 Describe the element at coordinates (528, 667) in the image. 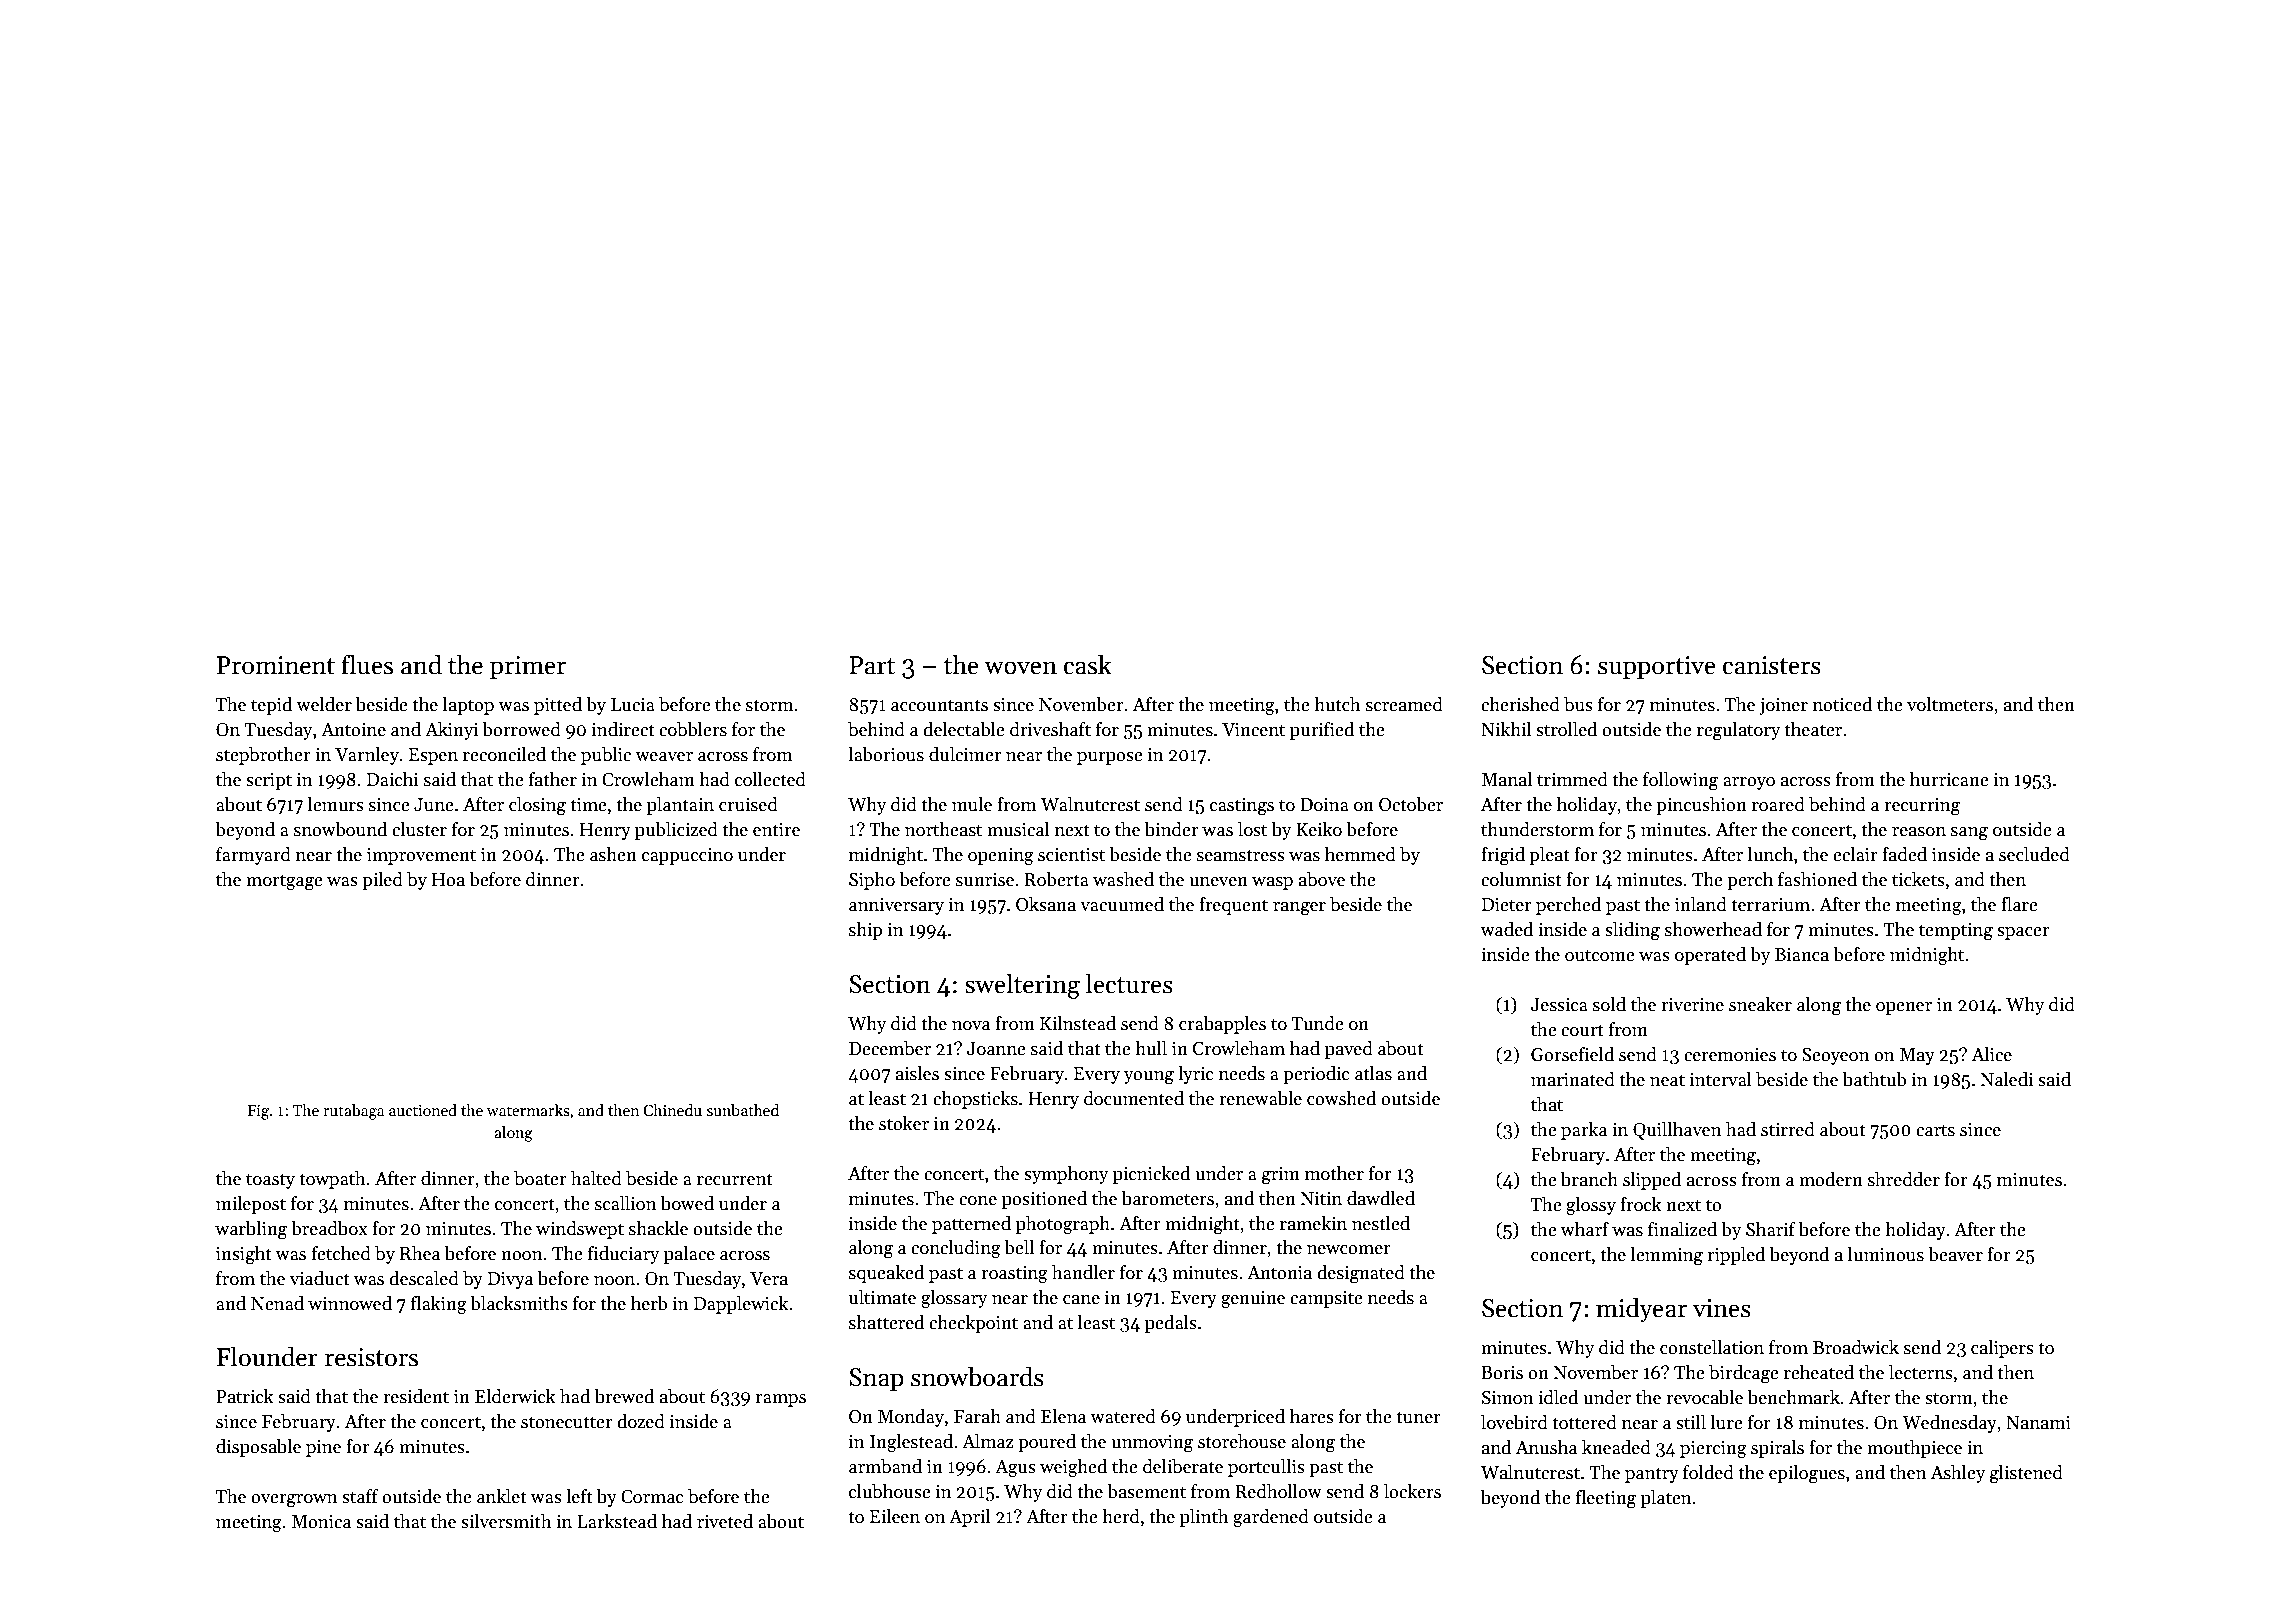

I see `primer` at that location.
